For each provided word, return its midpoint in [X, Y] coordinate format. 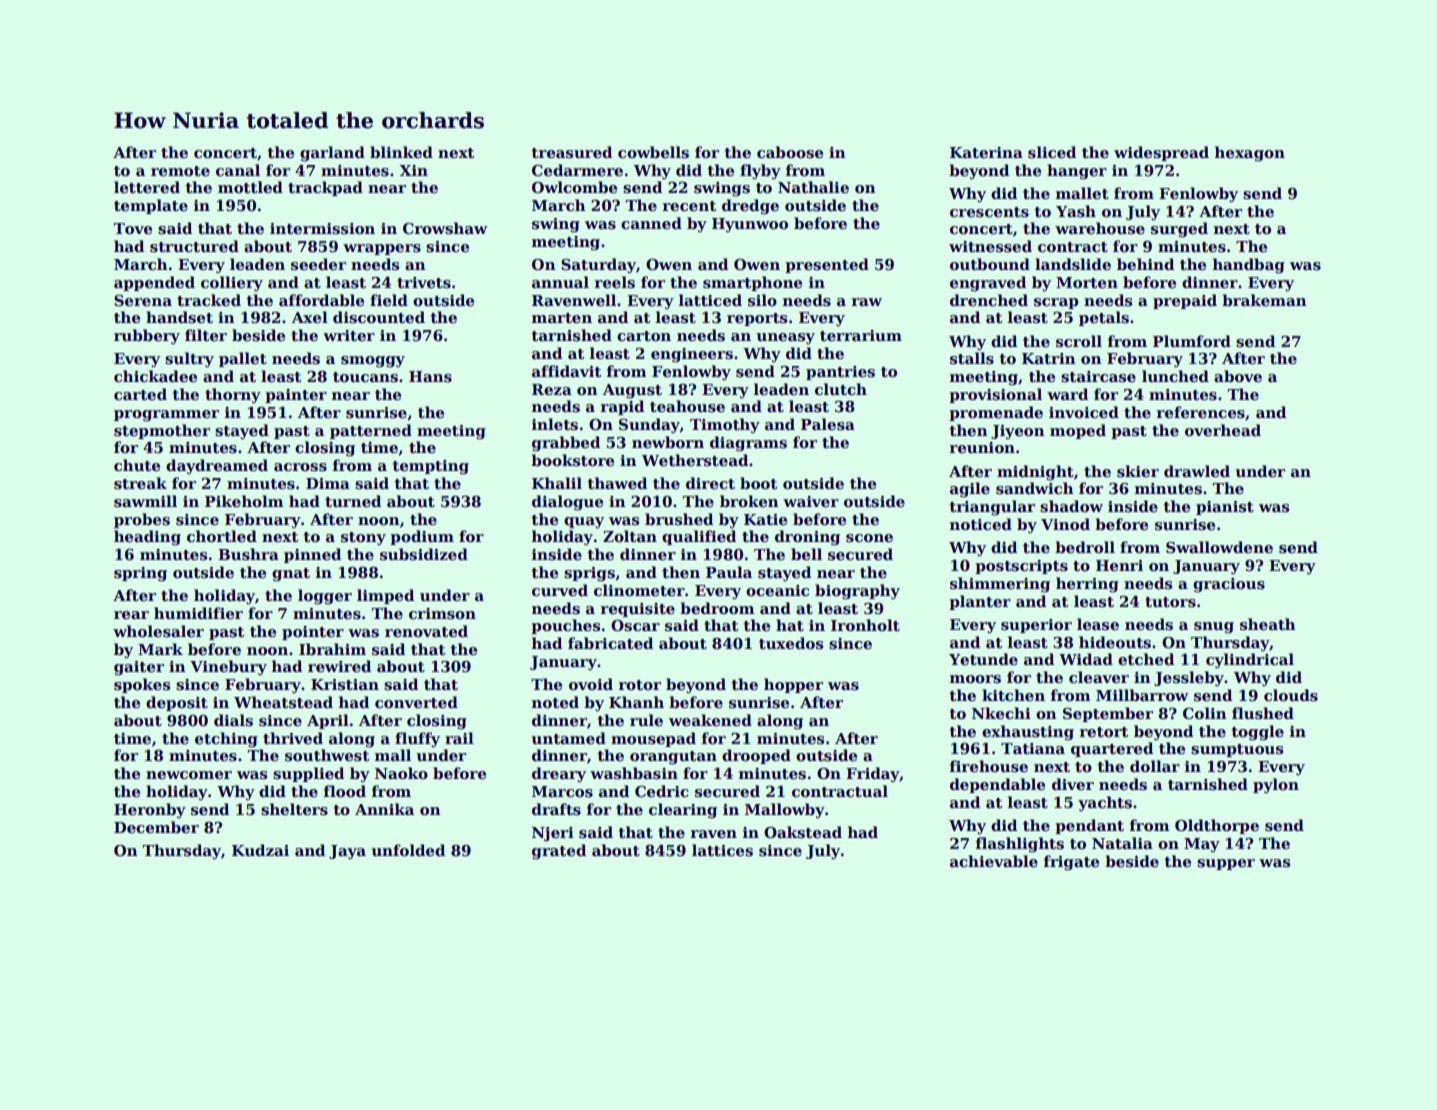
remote [180, 171]
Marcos [562, 792]
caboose [790, 152]
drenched [989, 300]
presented [827, 265]
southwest [327, 755]
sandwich [1035, 488]
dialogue [567, 503]
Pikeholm [244, 501]
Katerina [986, 152]
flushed [1263, 713]
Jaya [347, 852]
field [389, 300]
